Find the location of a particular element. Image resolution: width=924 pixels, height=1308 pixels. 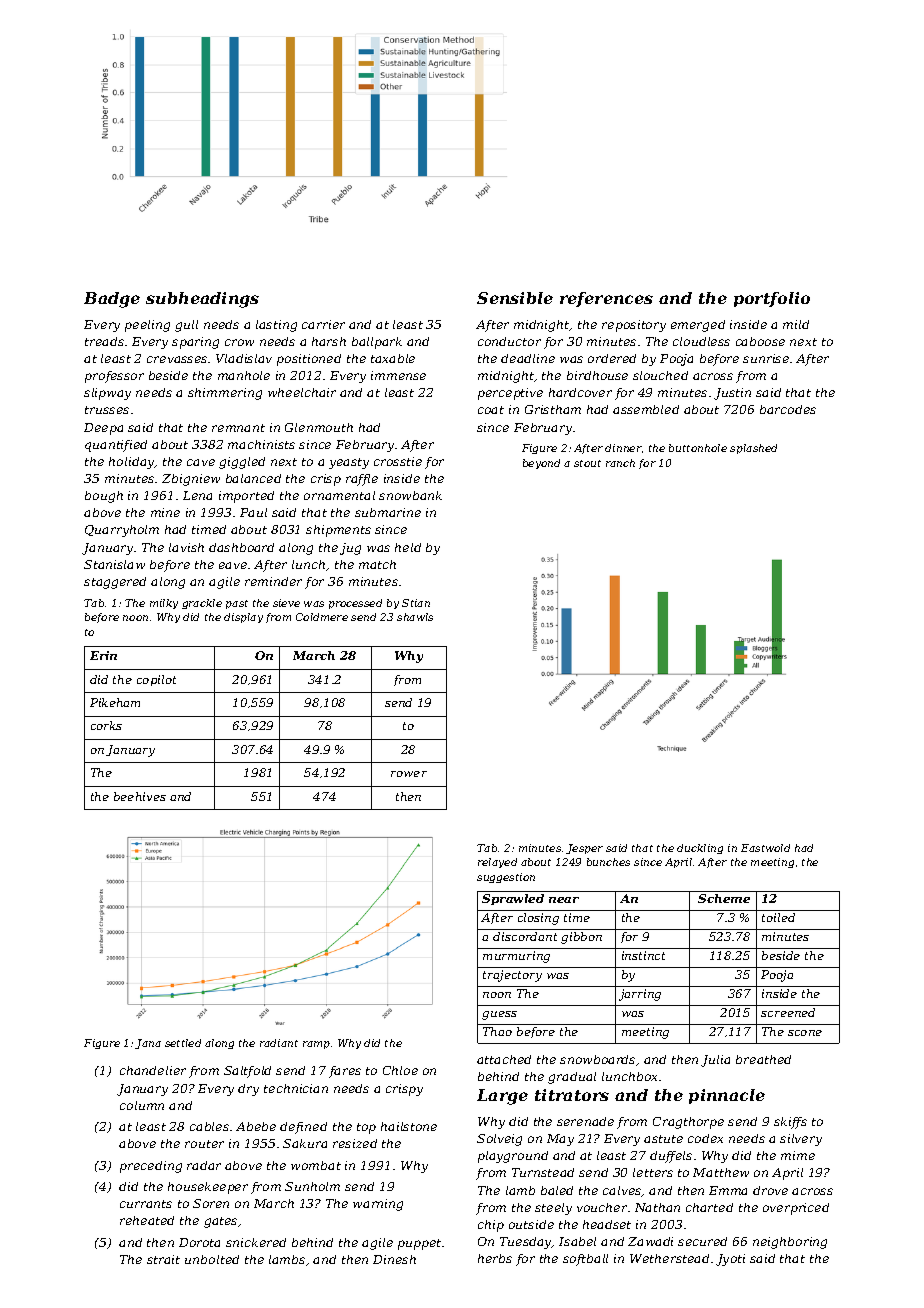

corks is located at coordinates (106, 725).
